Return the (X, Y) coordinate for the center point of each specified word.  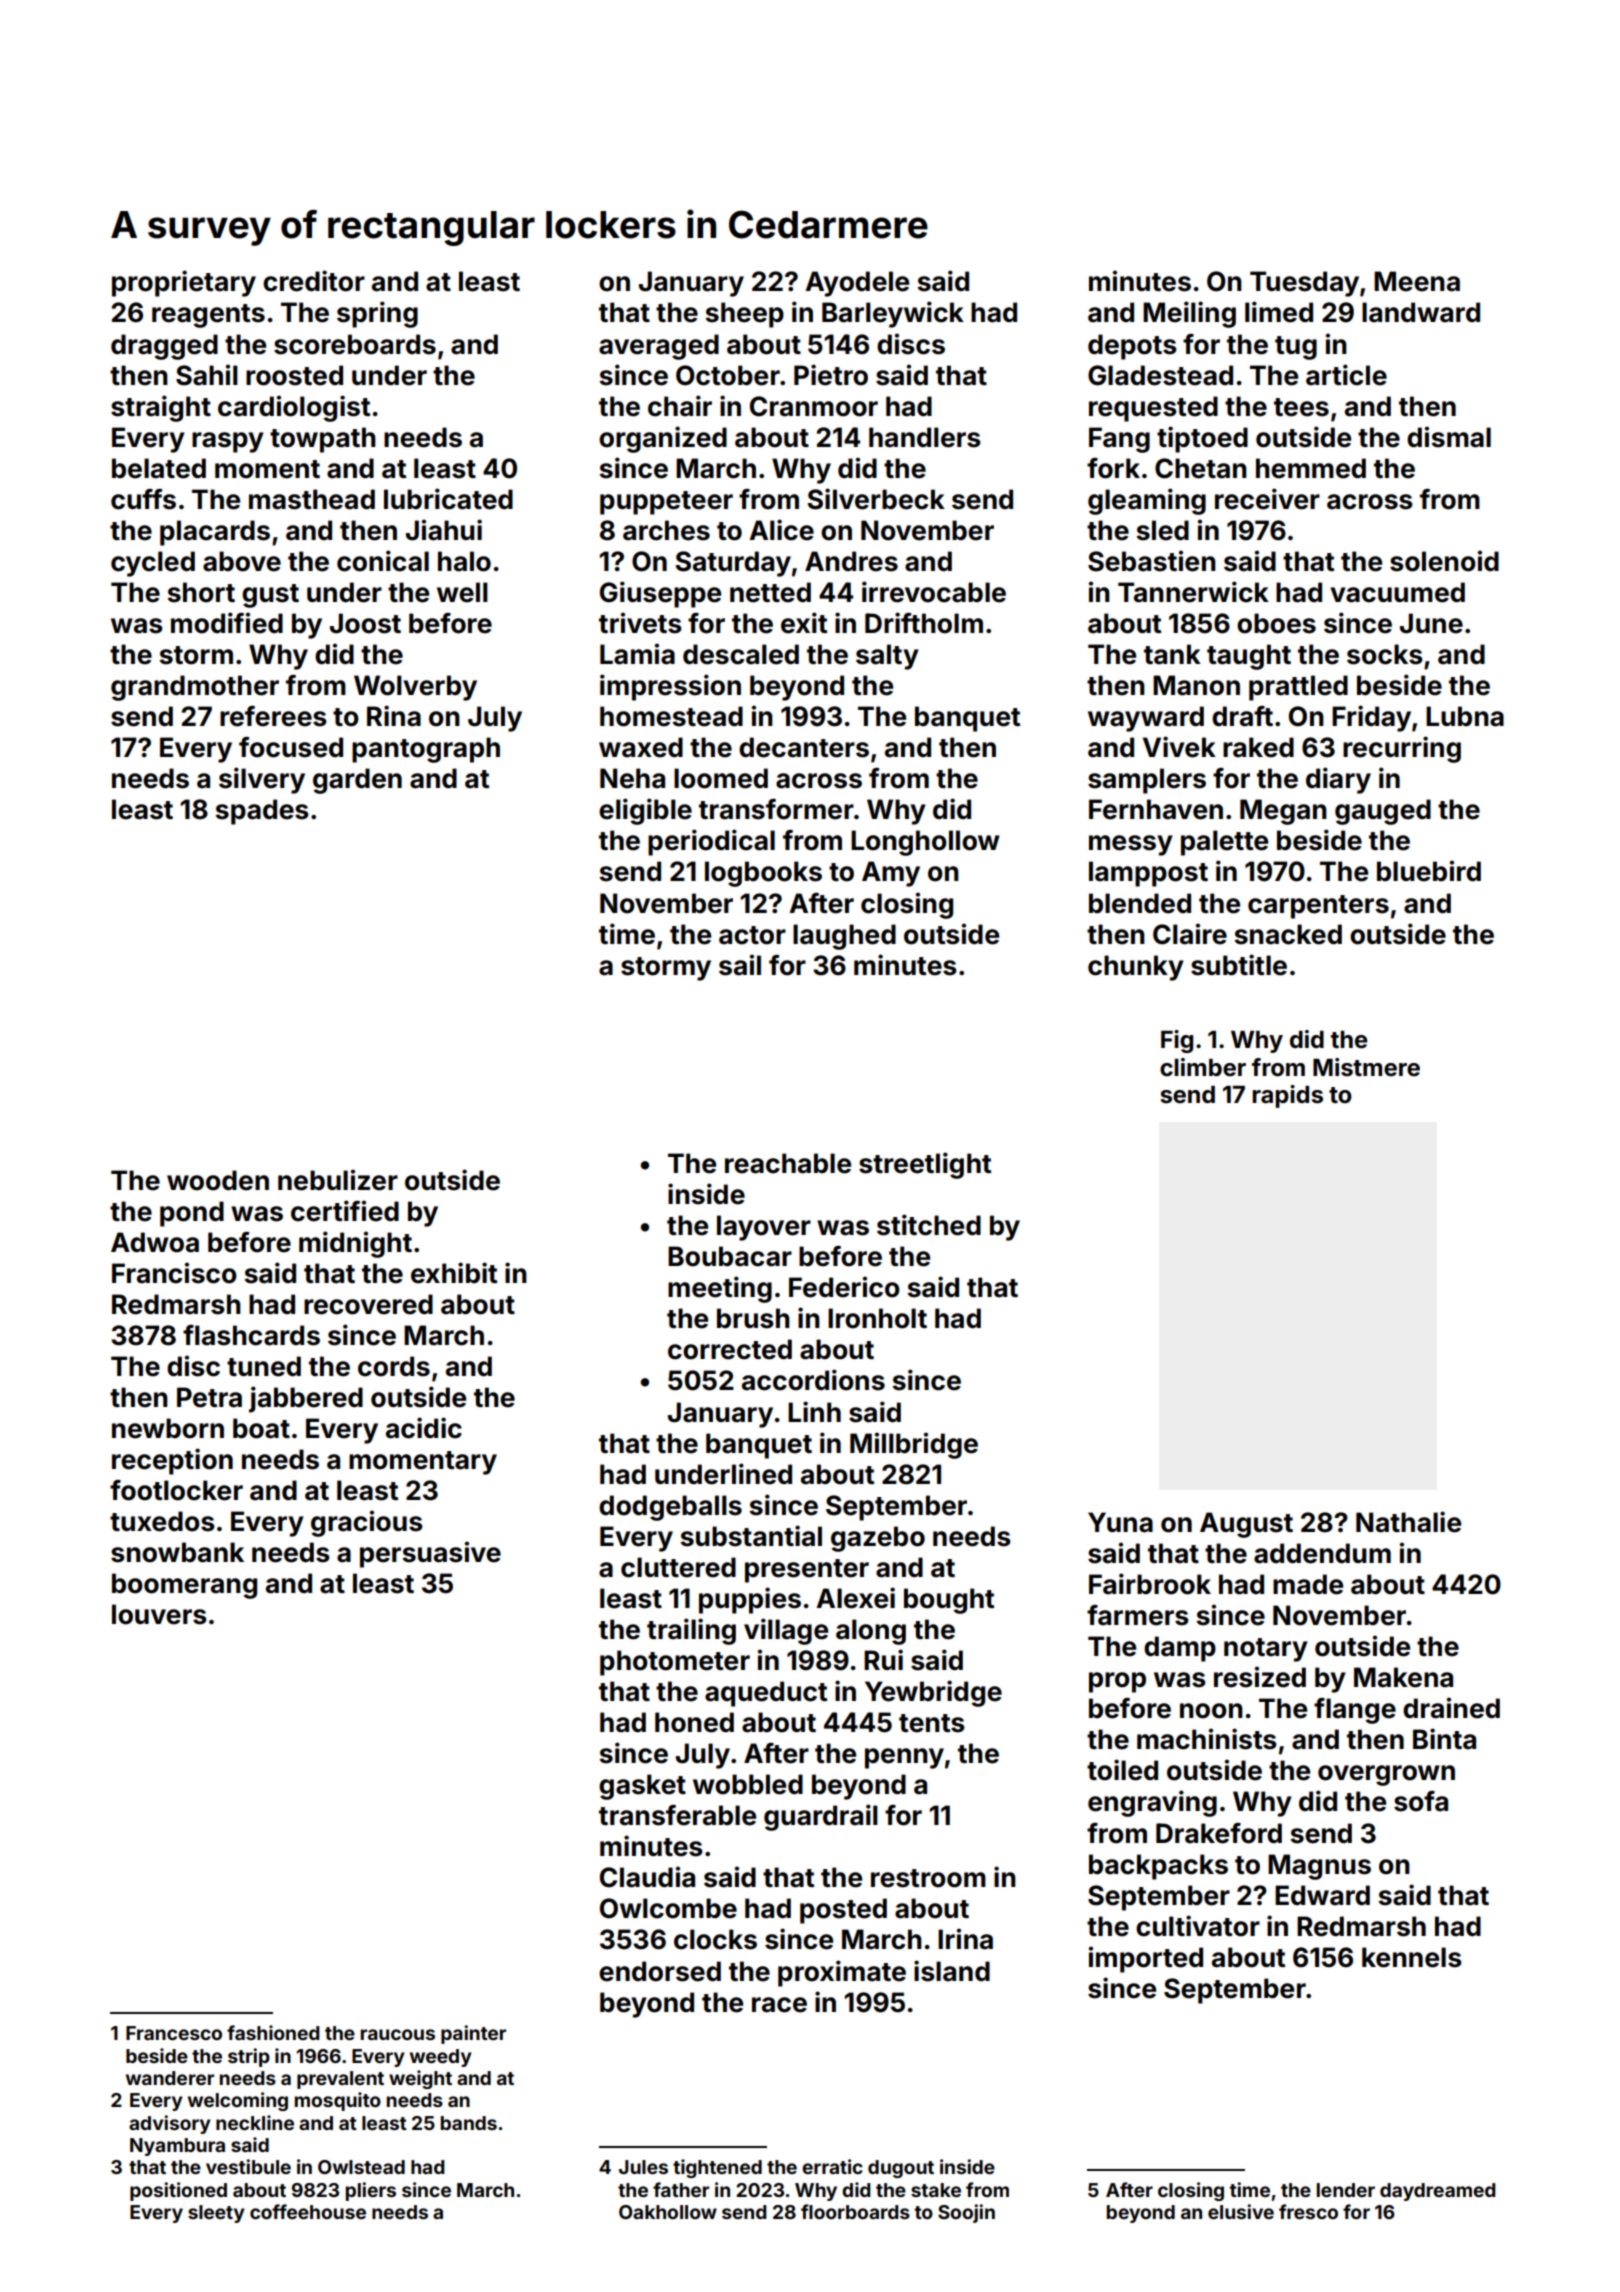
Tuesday (1304, 284)
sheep (744, 315)
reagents (208, 316)
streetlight (925, 1165)
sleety (216, 2214)
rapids (1287, 1096)
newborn (168, 1428)
